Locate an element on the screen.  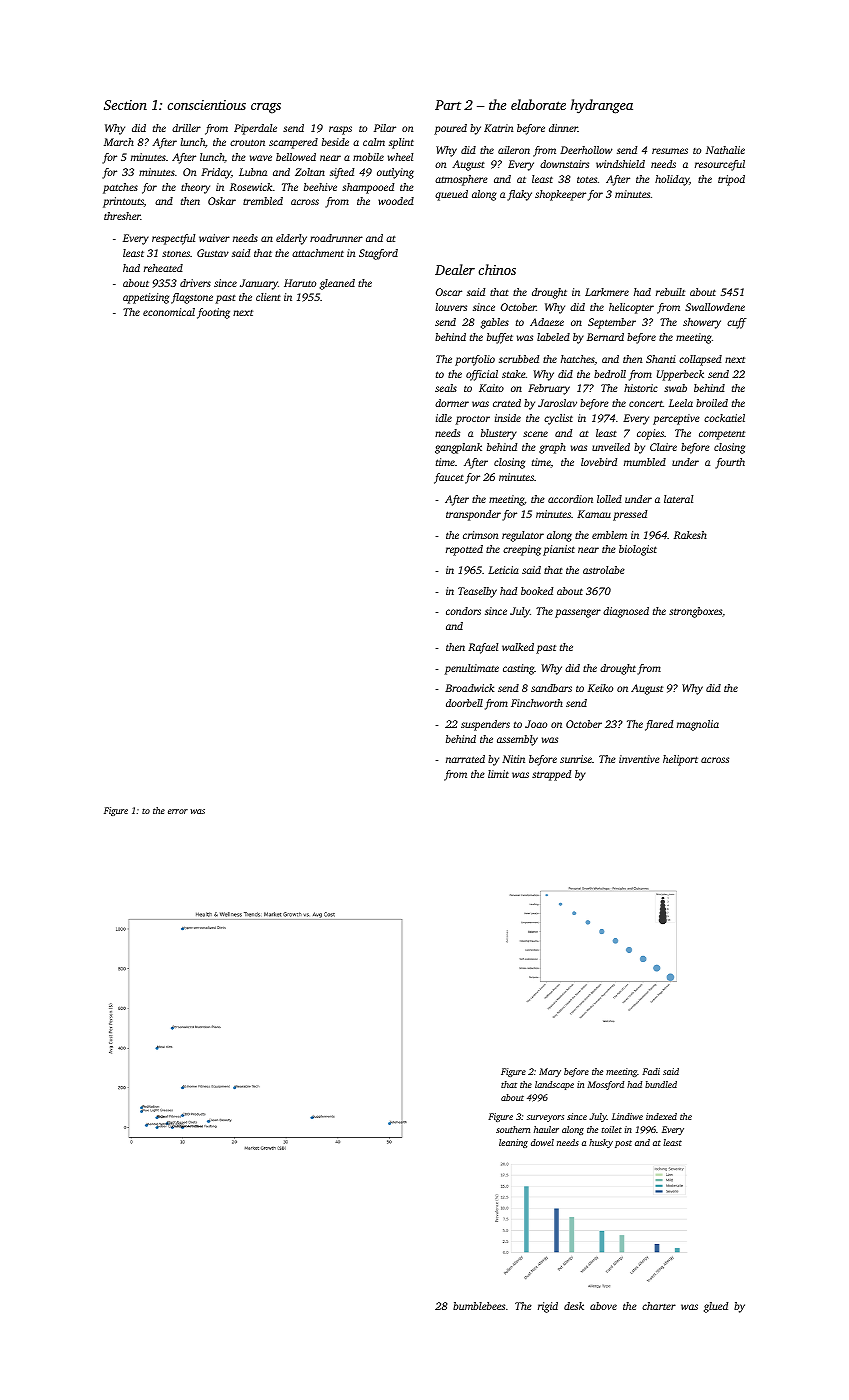
glued is located at coordinates (716, 1307).
